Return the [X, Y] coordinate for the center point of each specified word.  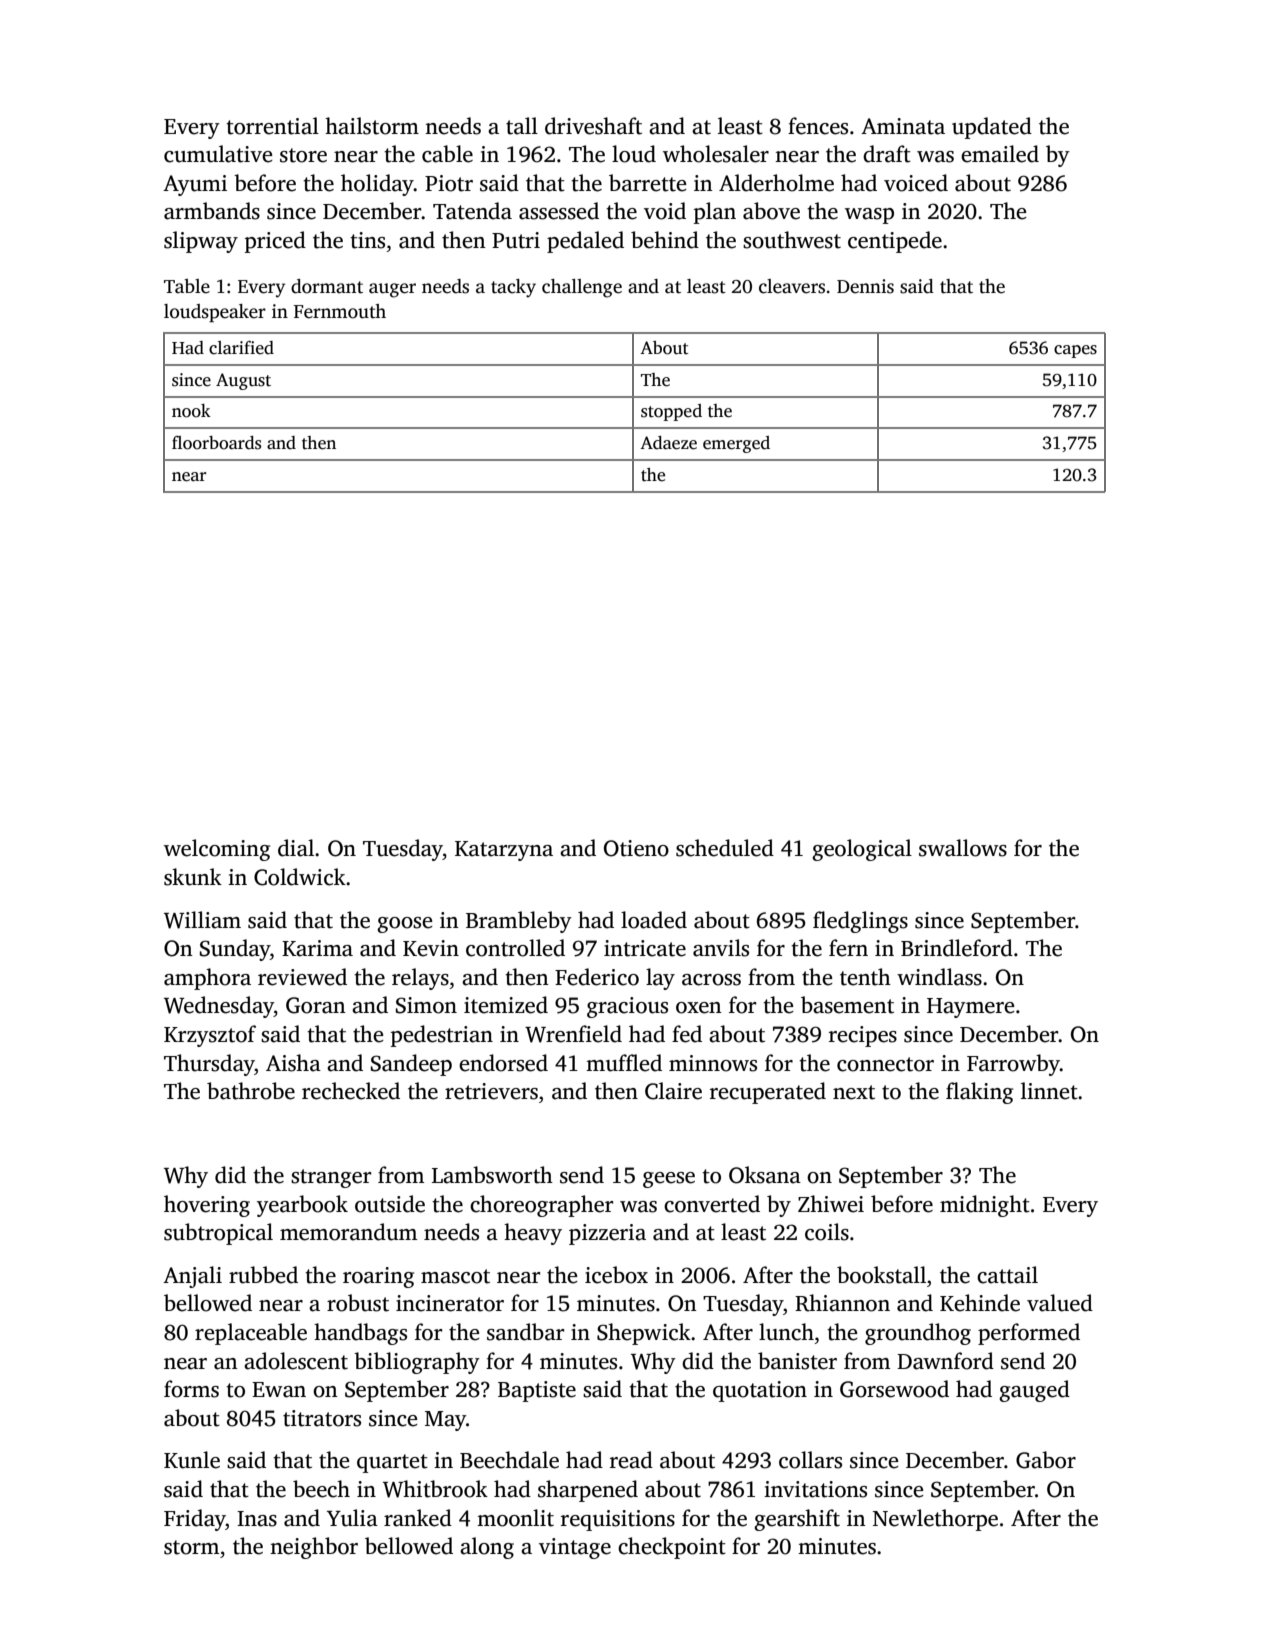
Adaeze [668, 443]
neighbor [314, 1548]
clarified [241, 348]
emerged [736, 444]
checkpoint [672, 1548]
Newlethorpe [935, 1520]
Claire [673, 1091]
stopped [671, 412]
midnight [985, 1206]
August [243, 381]
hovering [207, 1206]
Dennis [865, 286]
